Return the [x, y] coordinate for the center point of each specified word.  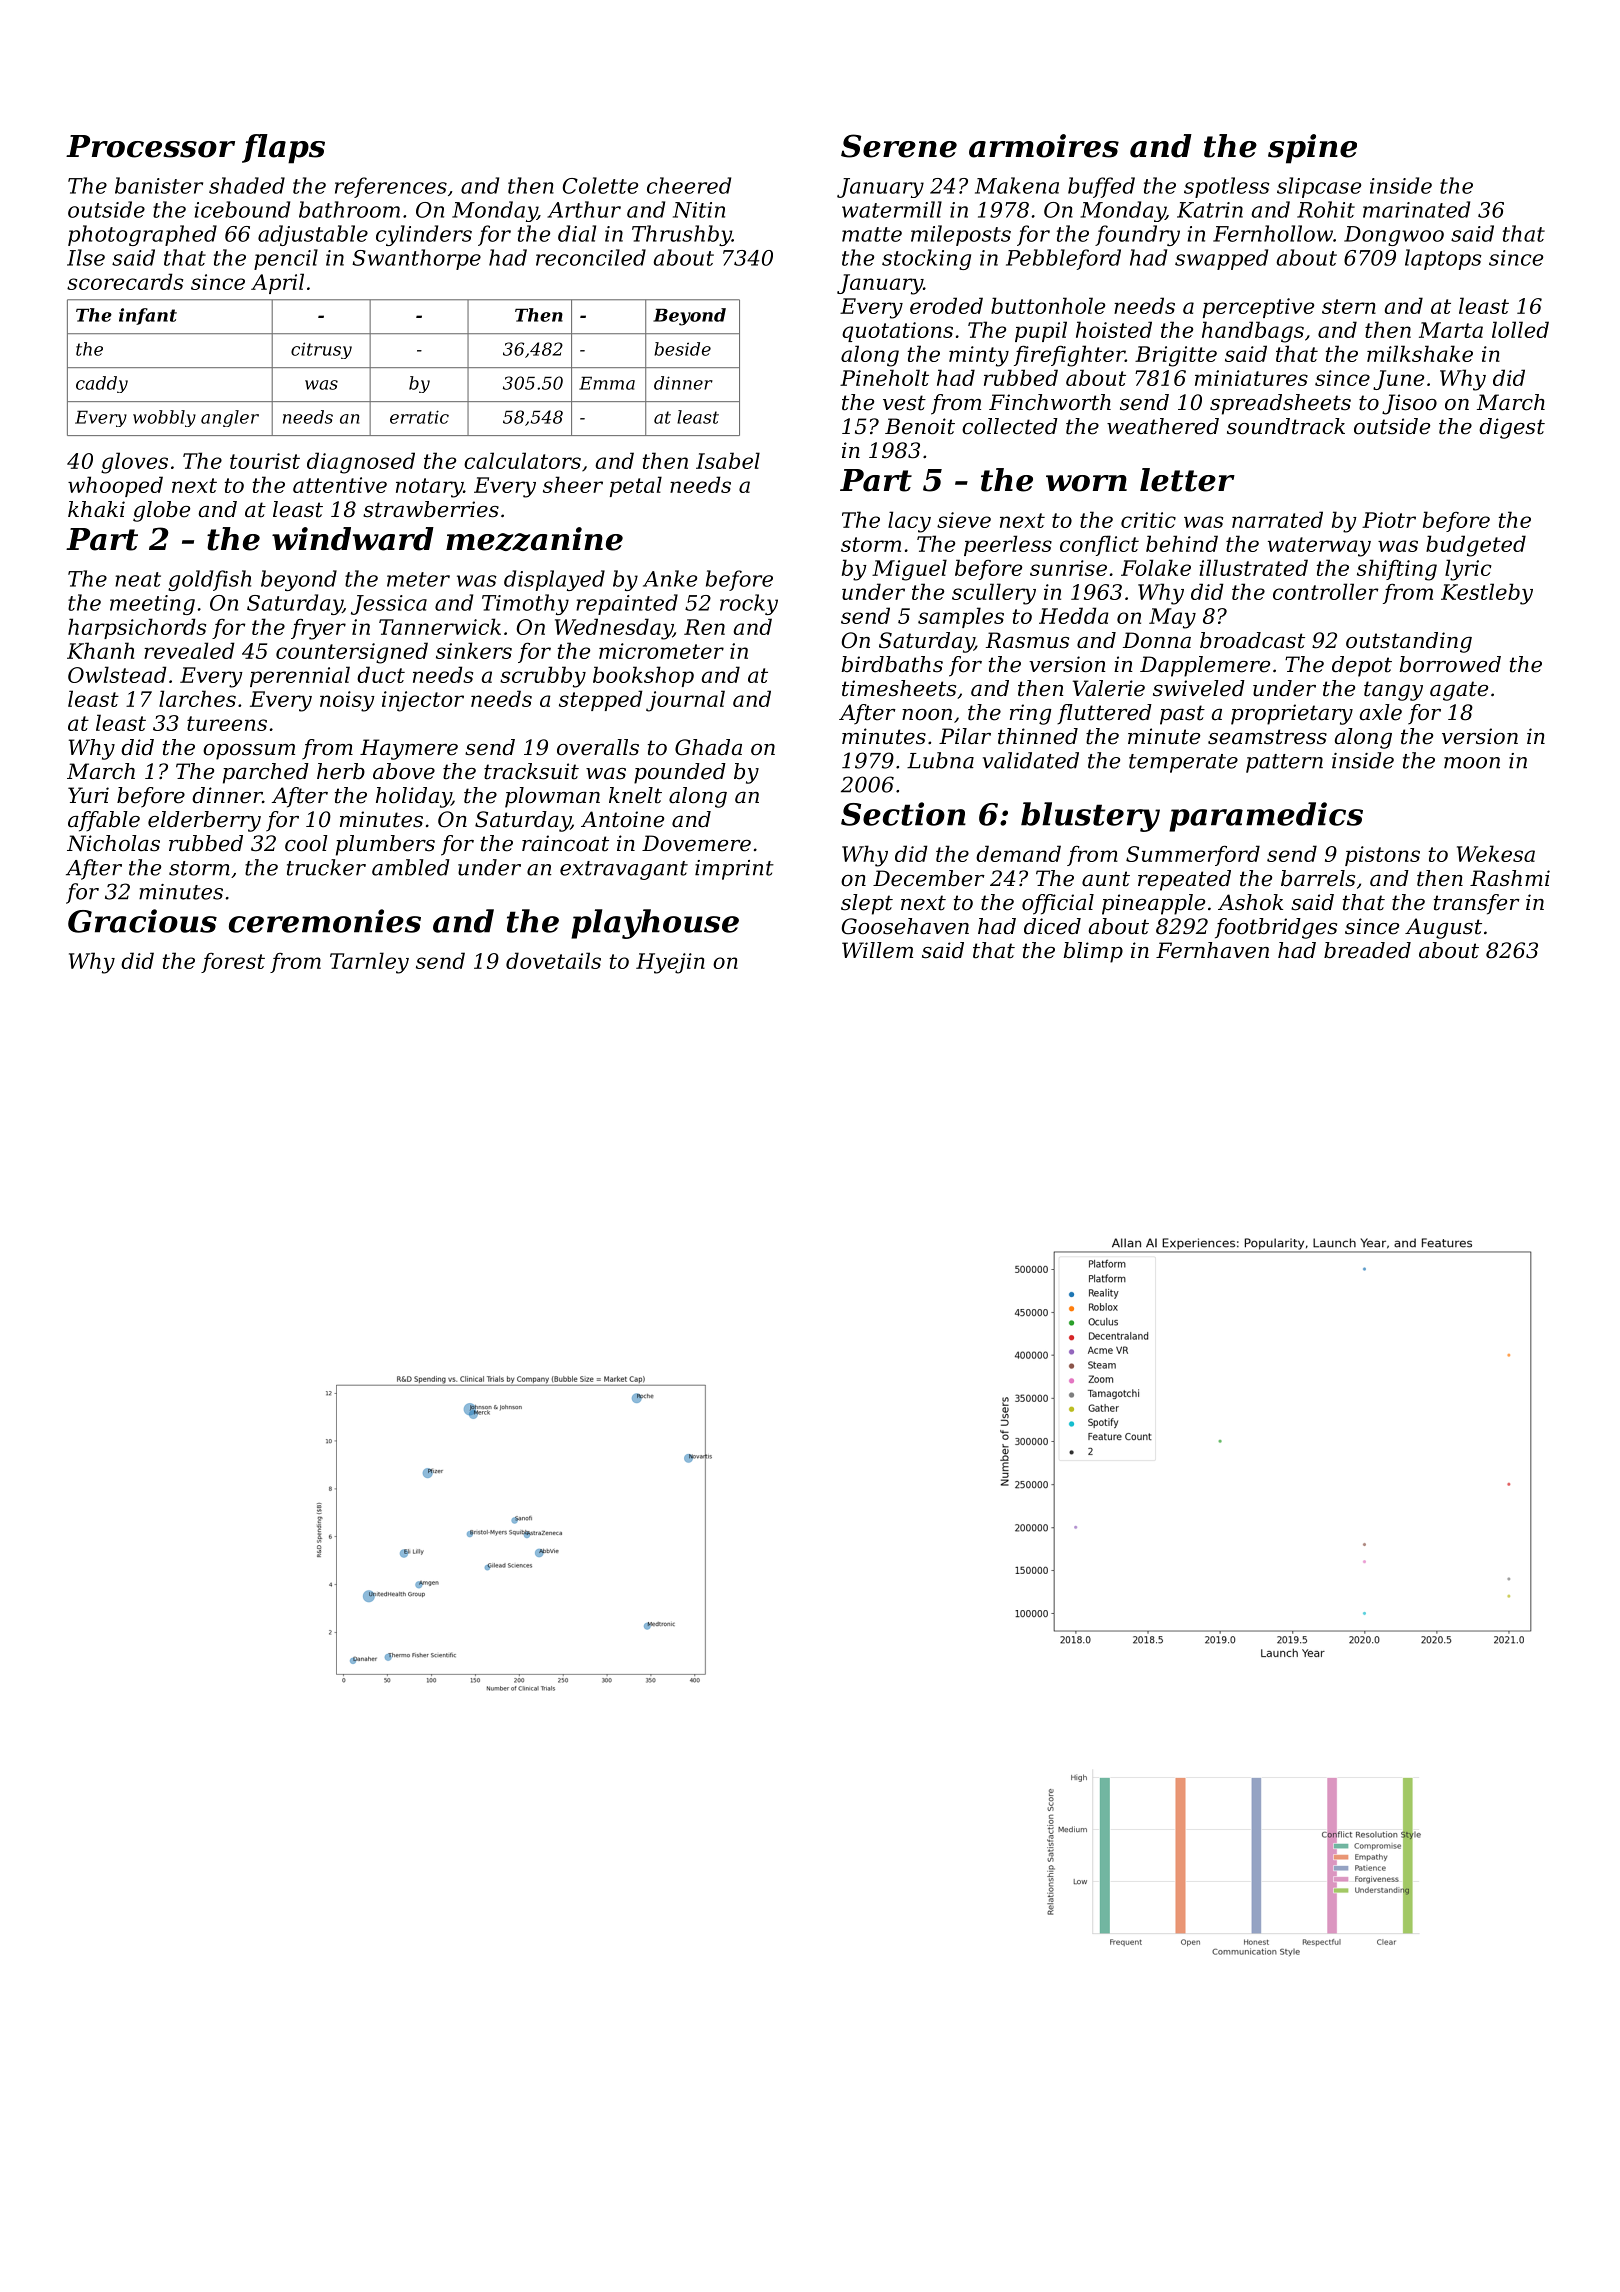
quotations [897, 332]
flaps [283, 149]
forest [233, 963]
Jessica [389, 605]
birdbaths [892, 664]
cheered [689, 185]
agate [1459, 691]
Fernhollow [1273, 233]
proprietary [1292, 714]
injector [423, 701]
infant [148, 316]
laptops [1443, 259]
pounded [680, 773]
